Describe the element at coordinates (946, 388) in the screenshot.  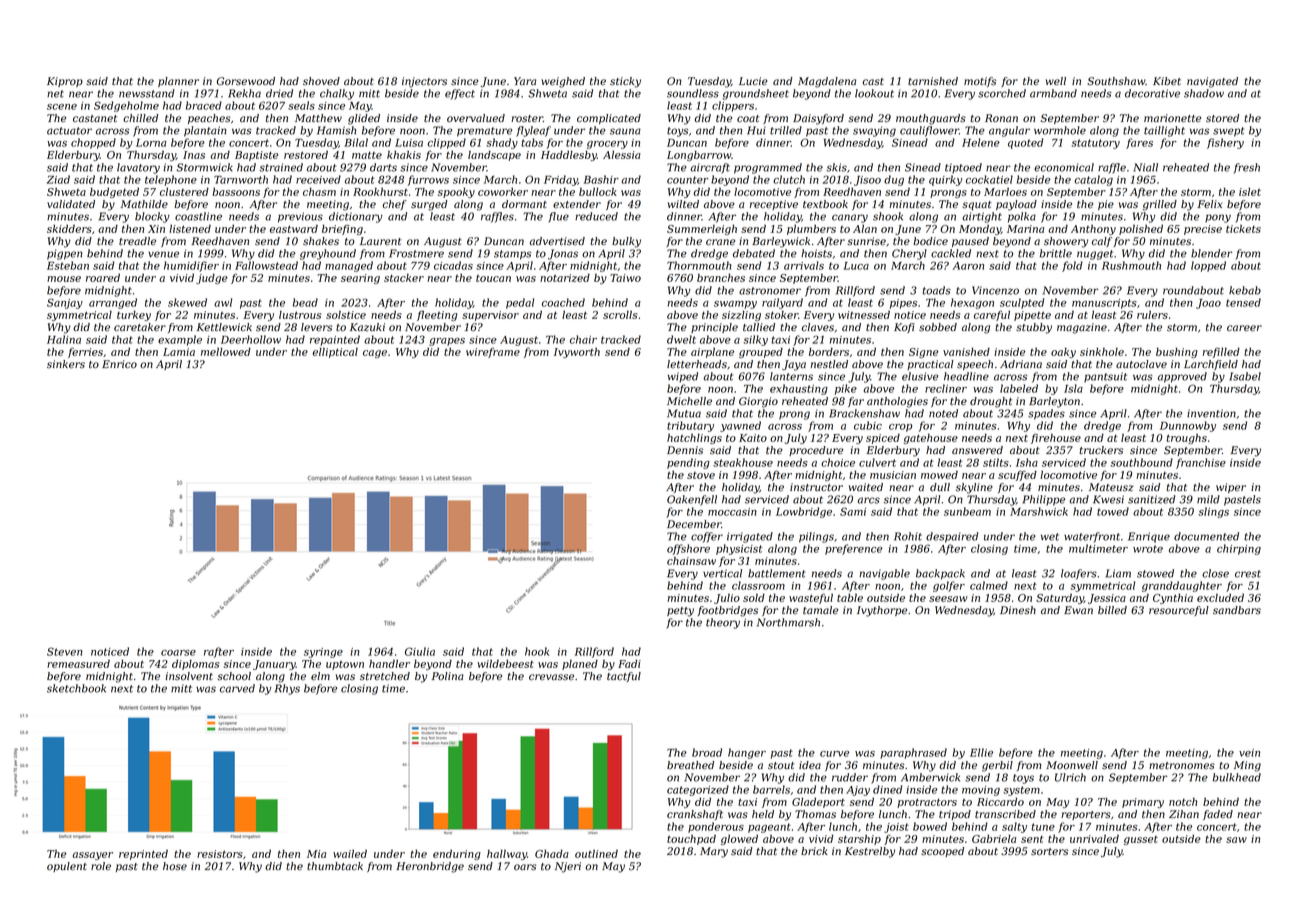
I see `recliner` at that location.
